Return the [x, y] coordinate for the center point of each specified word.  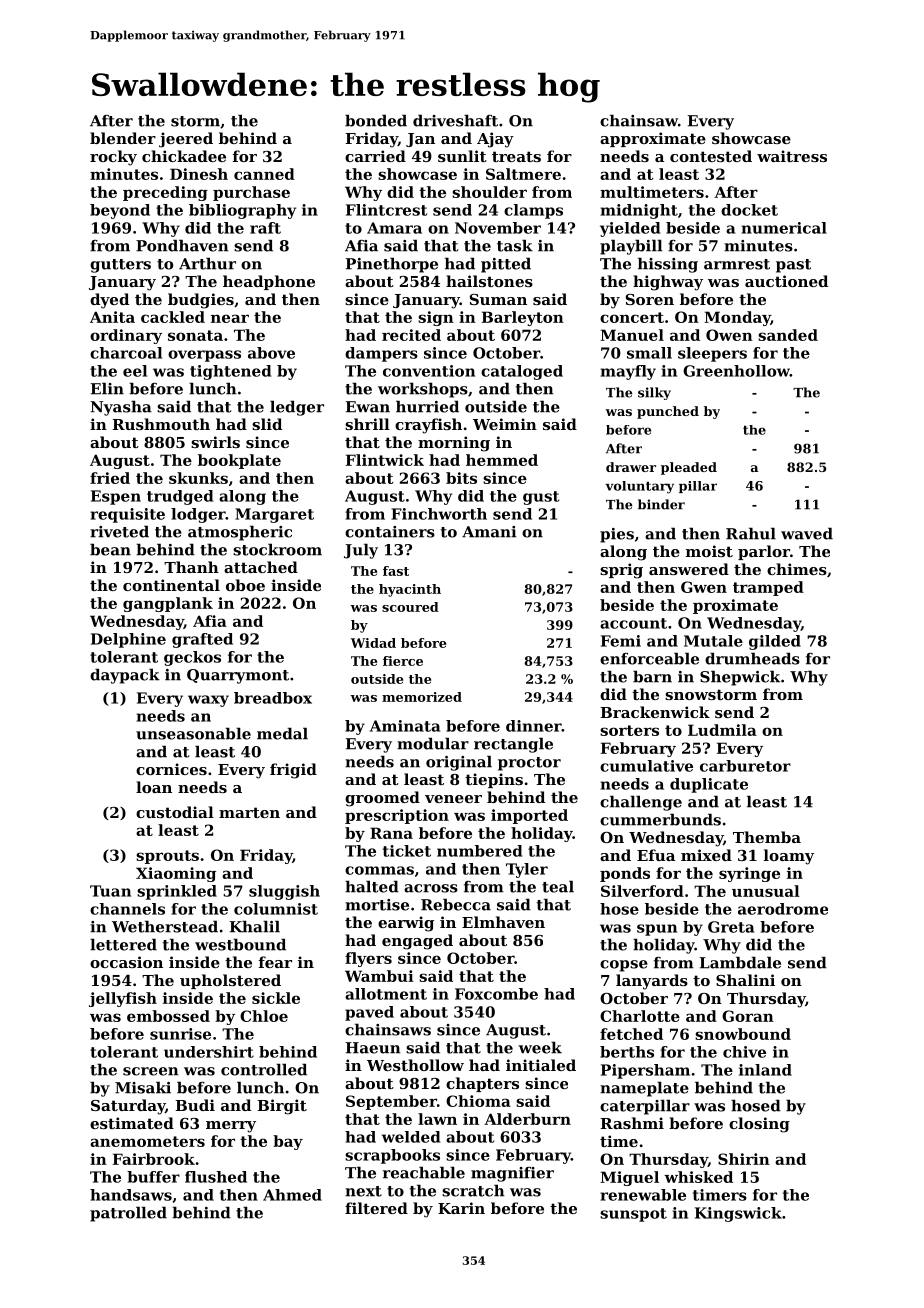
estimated [132, 1123]
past [793, 266]
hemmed [502, 460]
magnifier [512, 1174]
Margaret [274, 515]
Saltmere [523, 174]
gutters [120, 266]
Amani [489, 532]
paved [369, 1013]
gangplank [168, 604]
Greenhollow [736, 371]
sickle [276, 998]
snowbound [743, 1034]
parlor [764, 552]
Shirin [744, 1159]
